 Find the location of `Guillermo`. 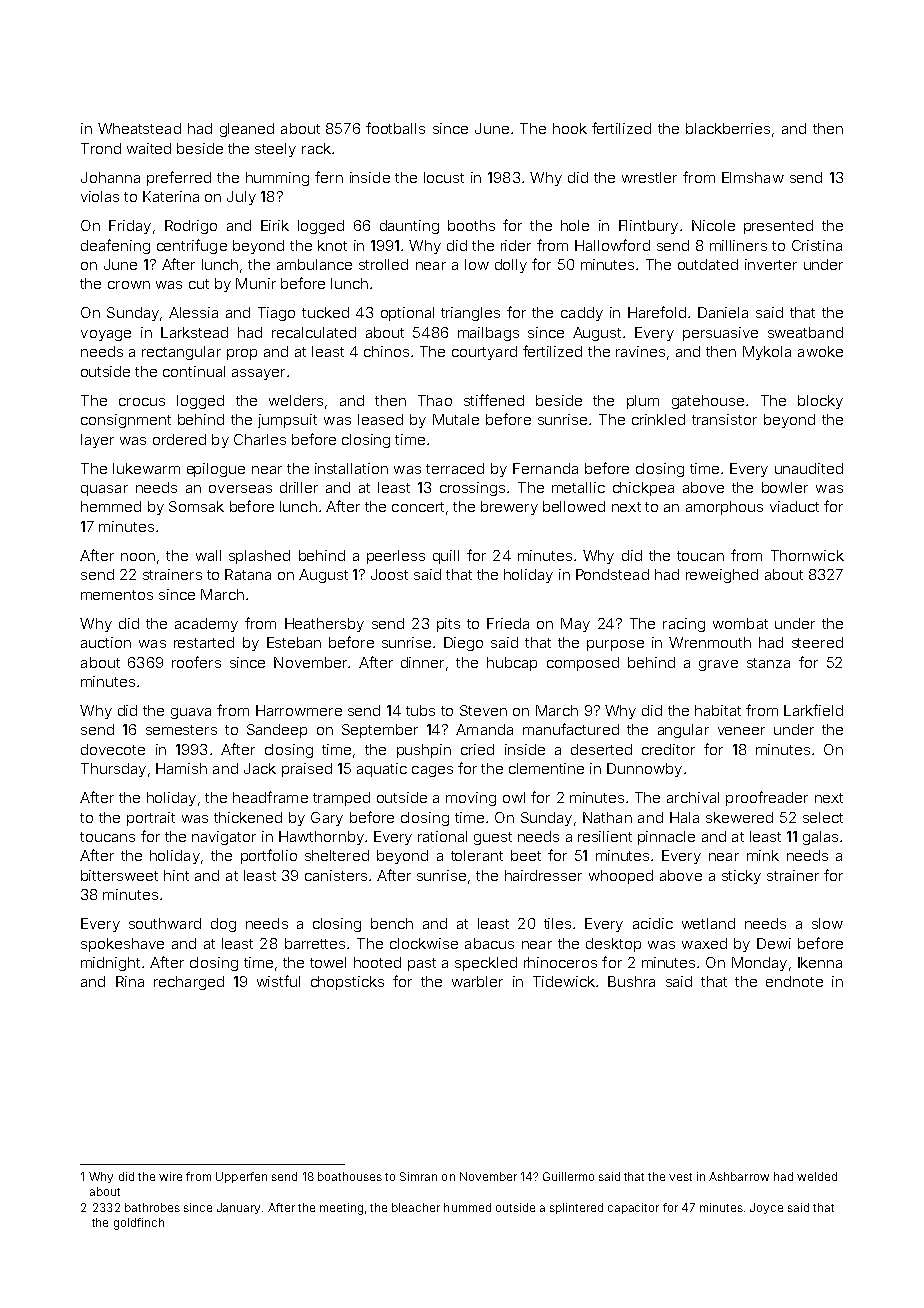

Guillermo is located at coordinates (568, 1176).
